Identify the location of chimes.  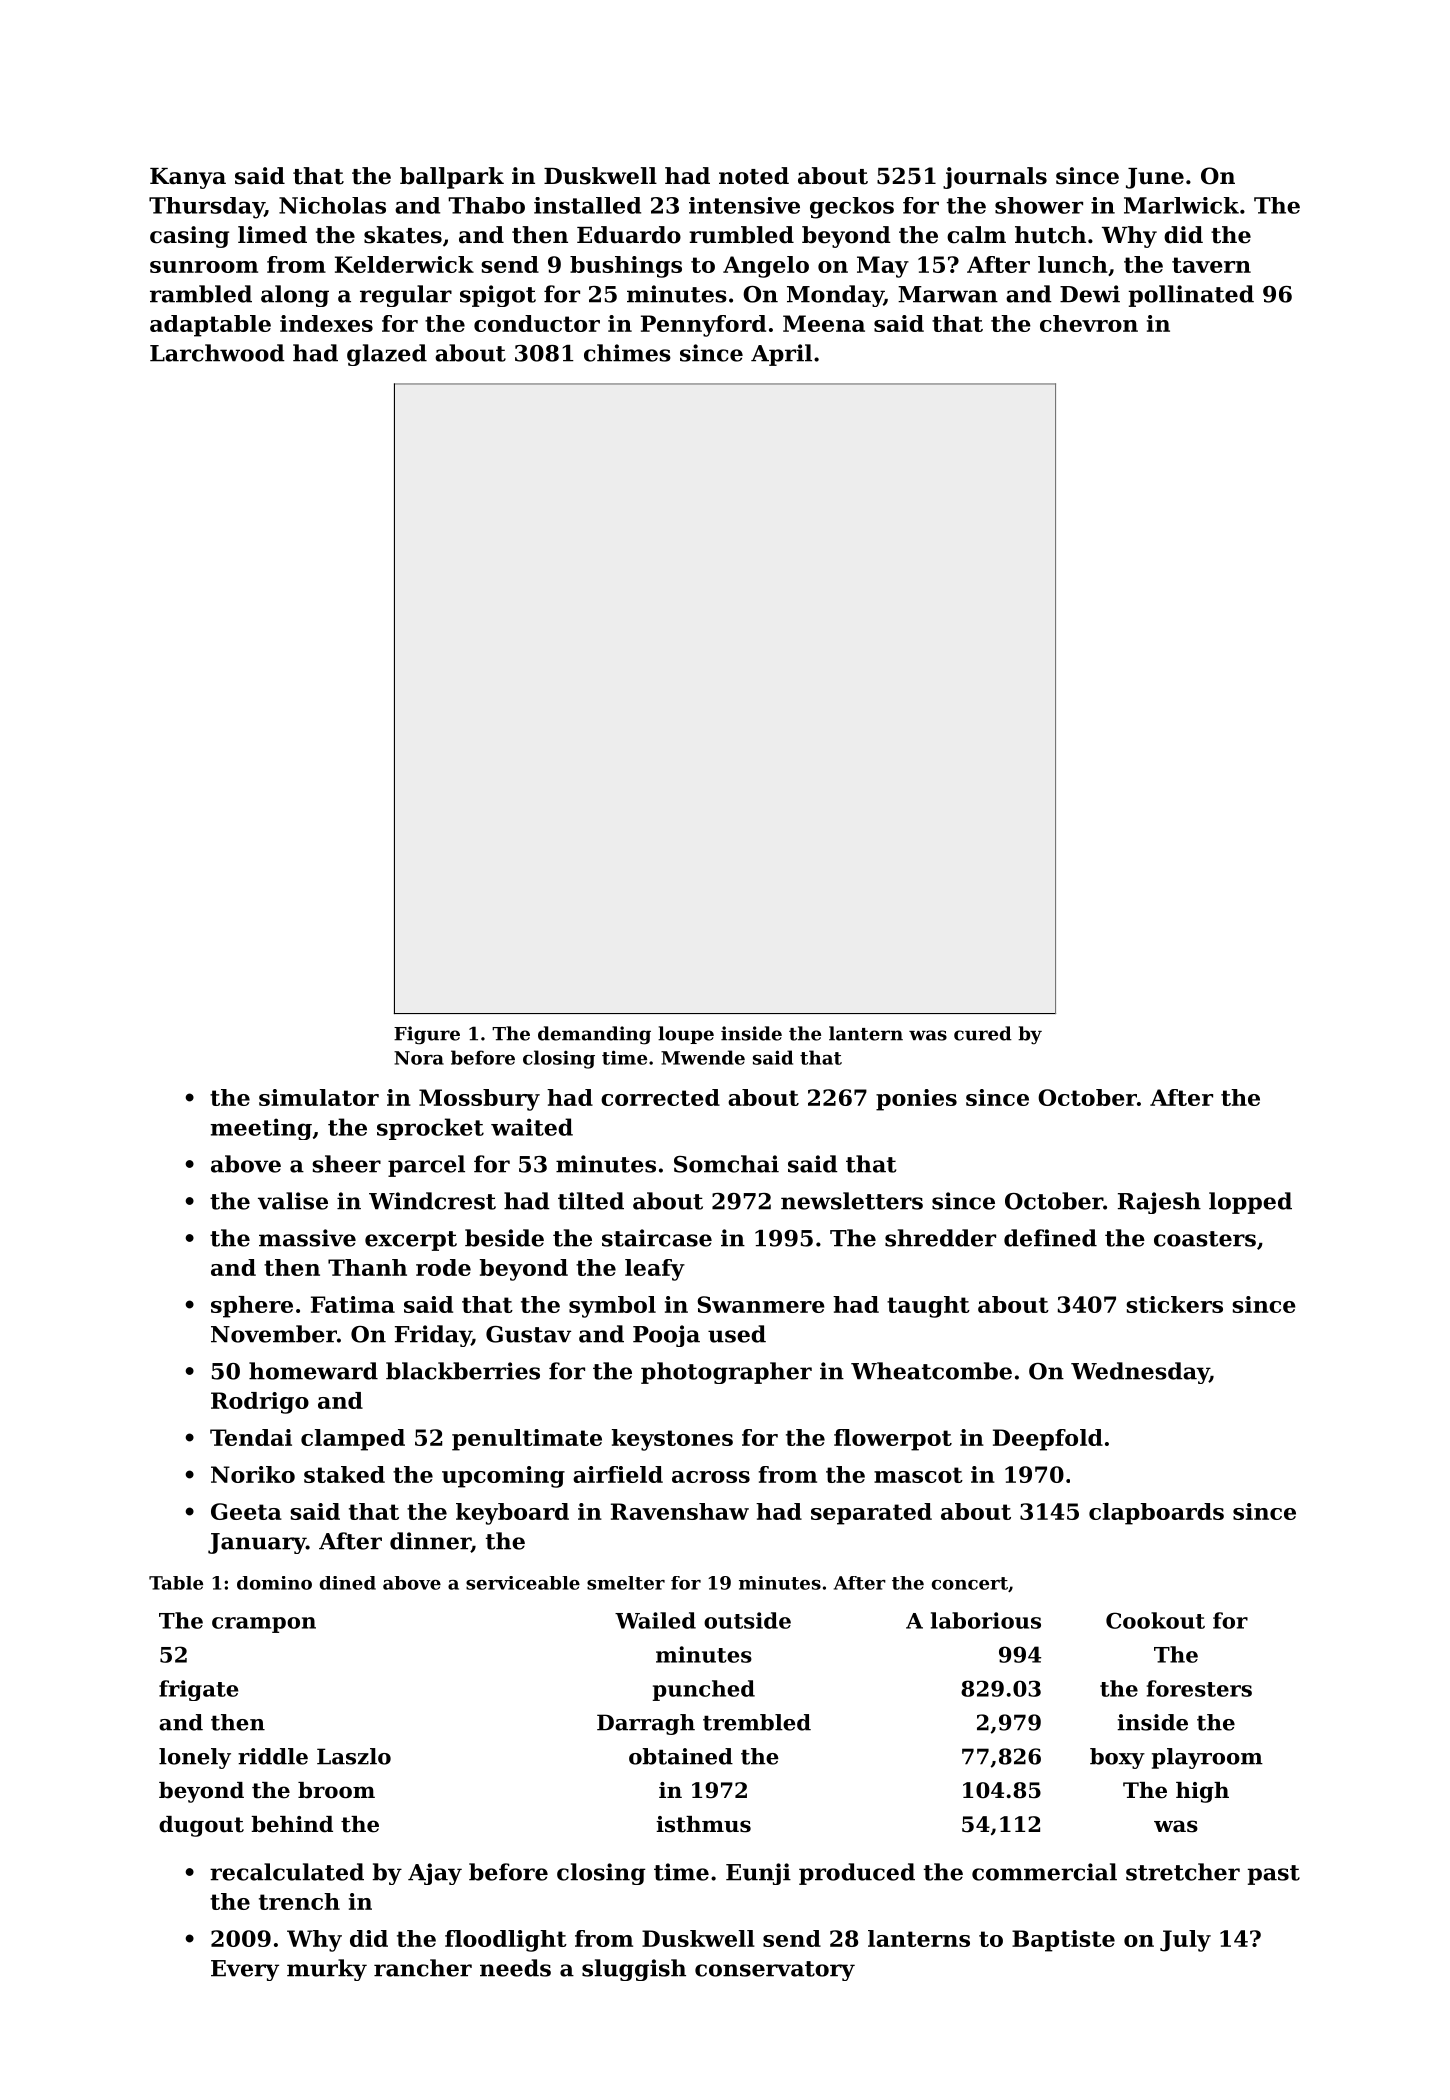
(627, 353).
